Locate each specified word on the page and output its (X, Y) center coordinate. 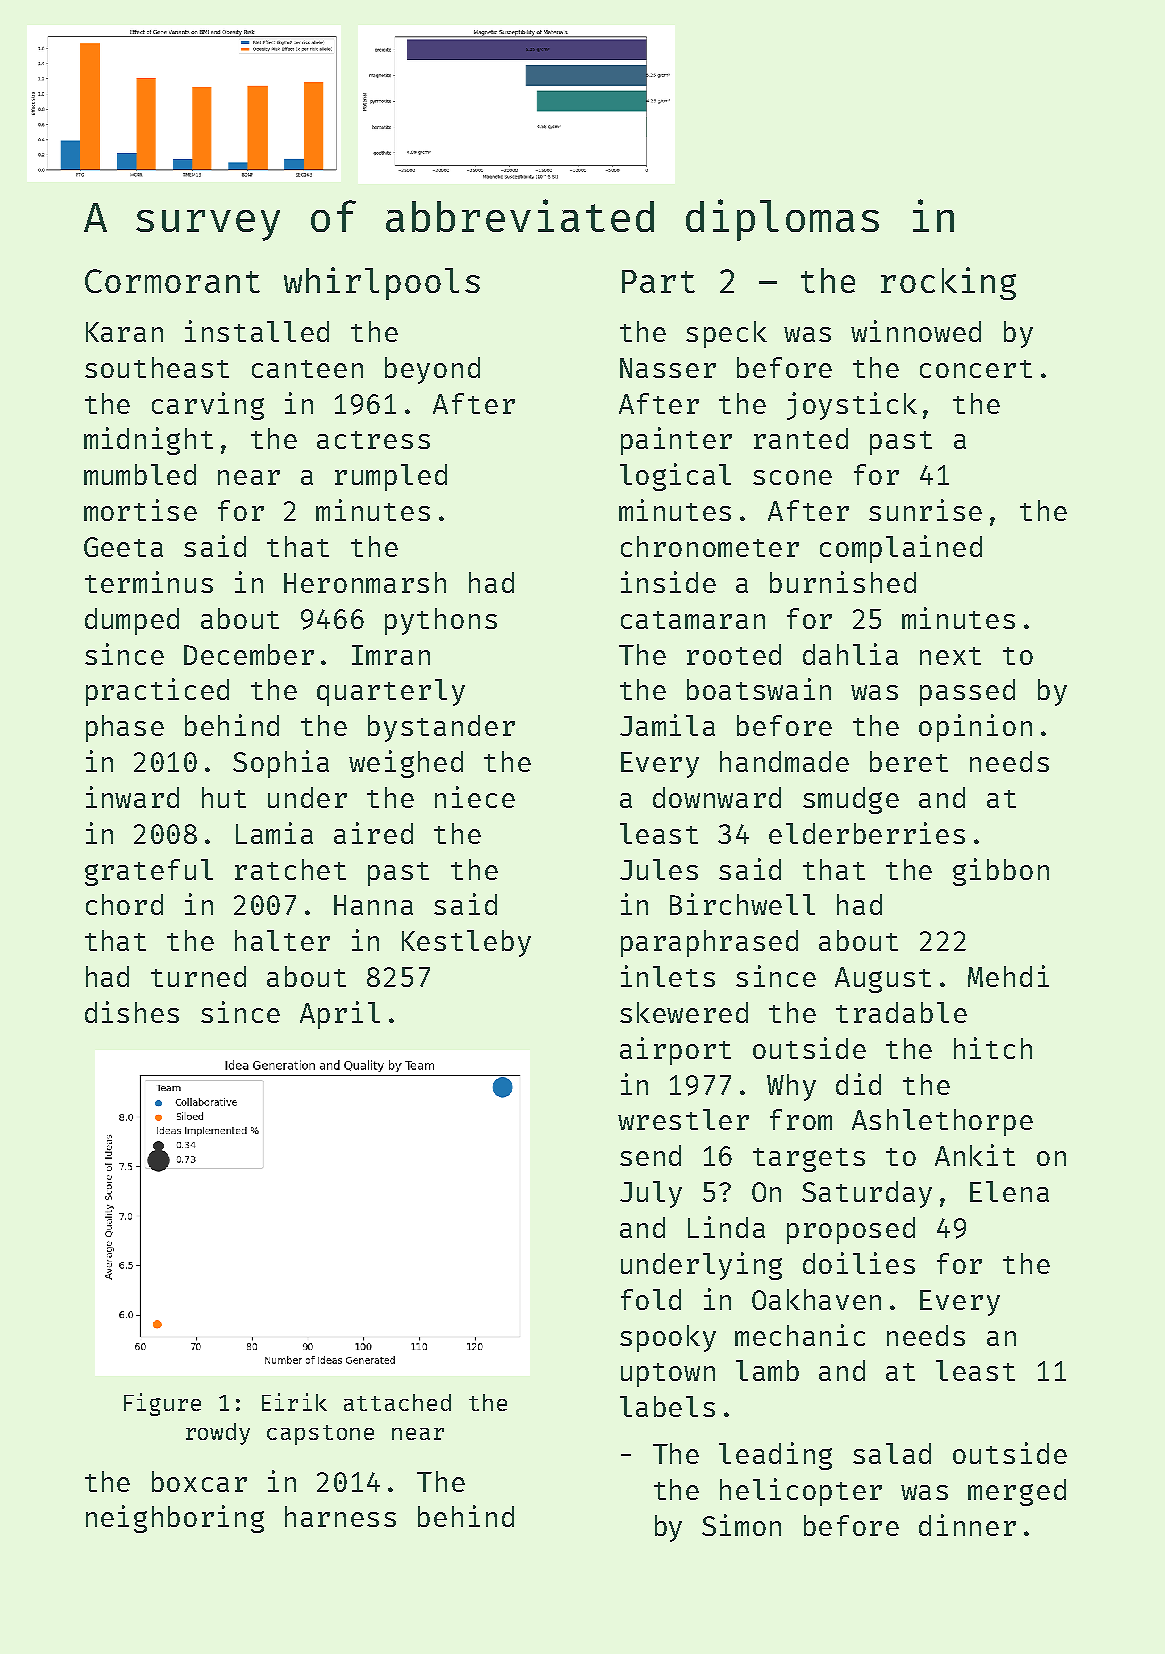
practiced (157, 692)
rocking (948, 283)
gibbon (1001, 872)
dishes (132, 1012)
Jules (659, 869)
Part (658, 281)
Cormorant (172, 281)
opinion (975, 728)
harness (340, 1516)
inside (668, 582)
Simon (741, 1525)
